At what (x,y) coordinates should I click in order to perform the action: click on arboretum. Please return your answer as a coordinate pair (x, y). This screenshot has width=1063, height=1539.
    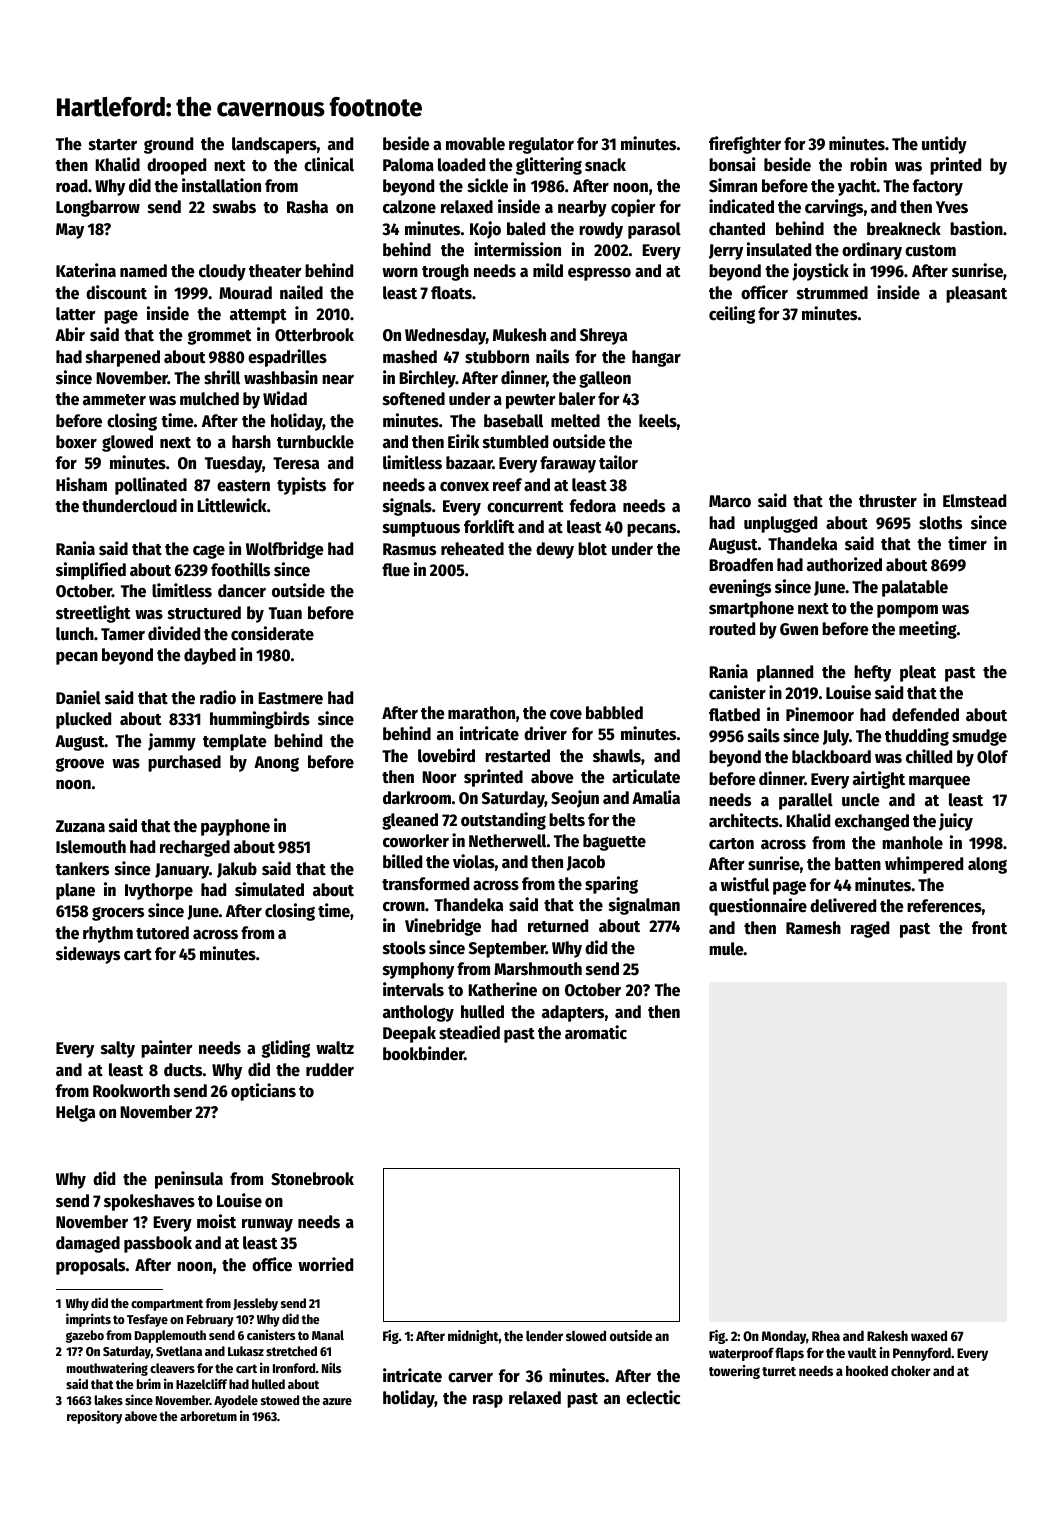
    Looking at the image, I should click on (208, 1416).
